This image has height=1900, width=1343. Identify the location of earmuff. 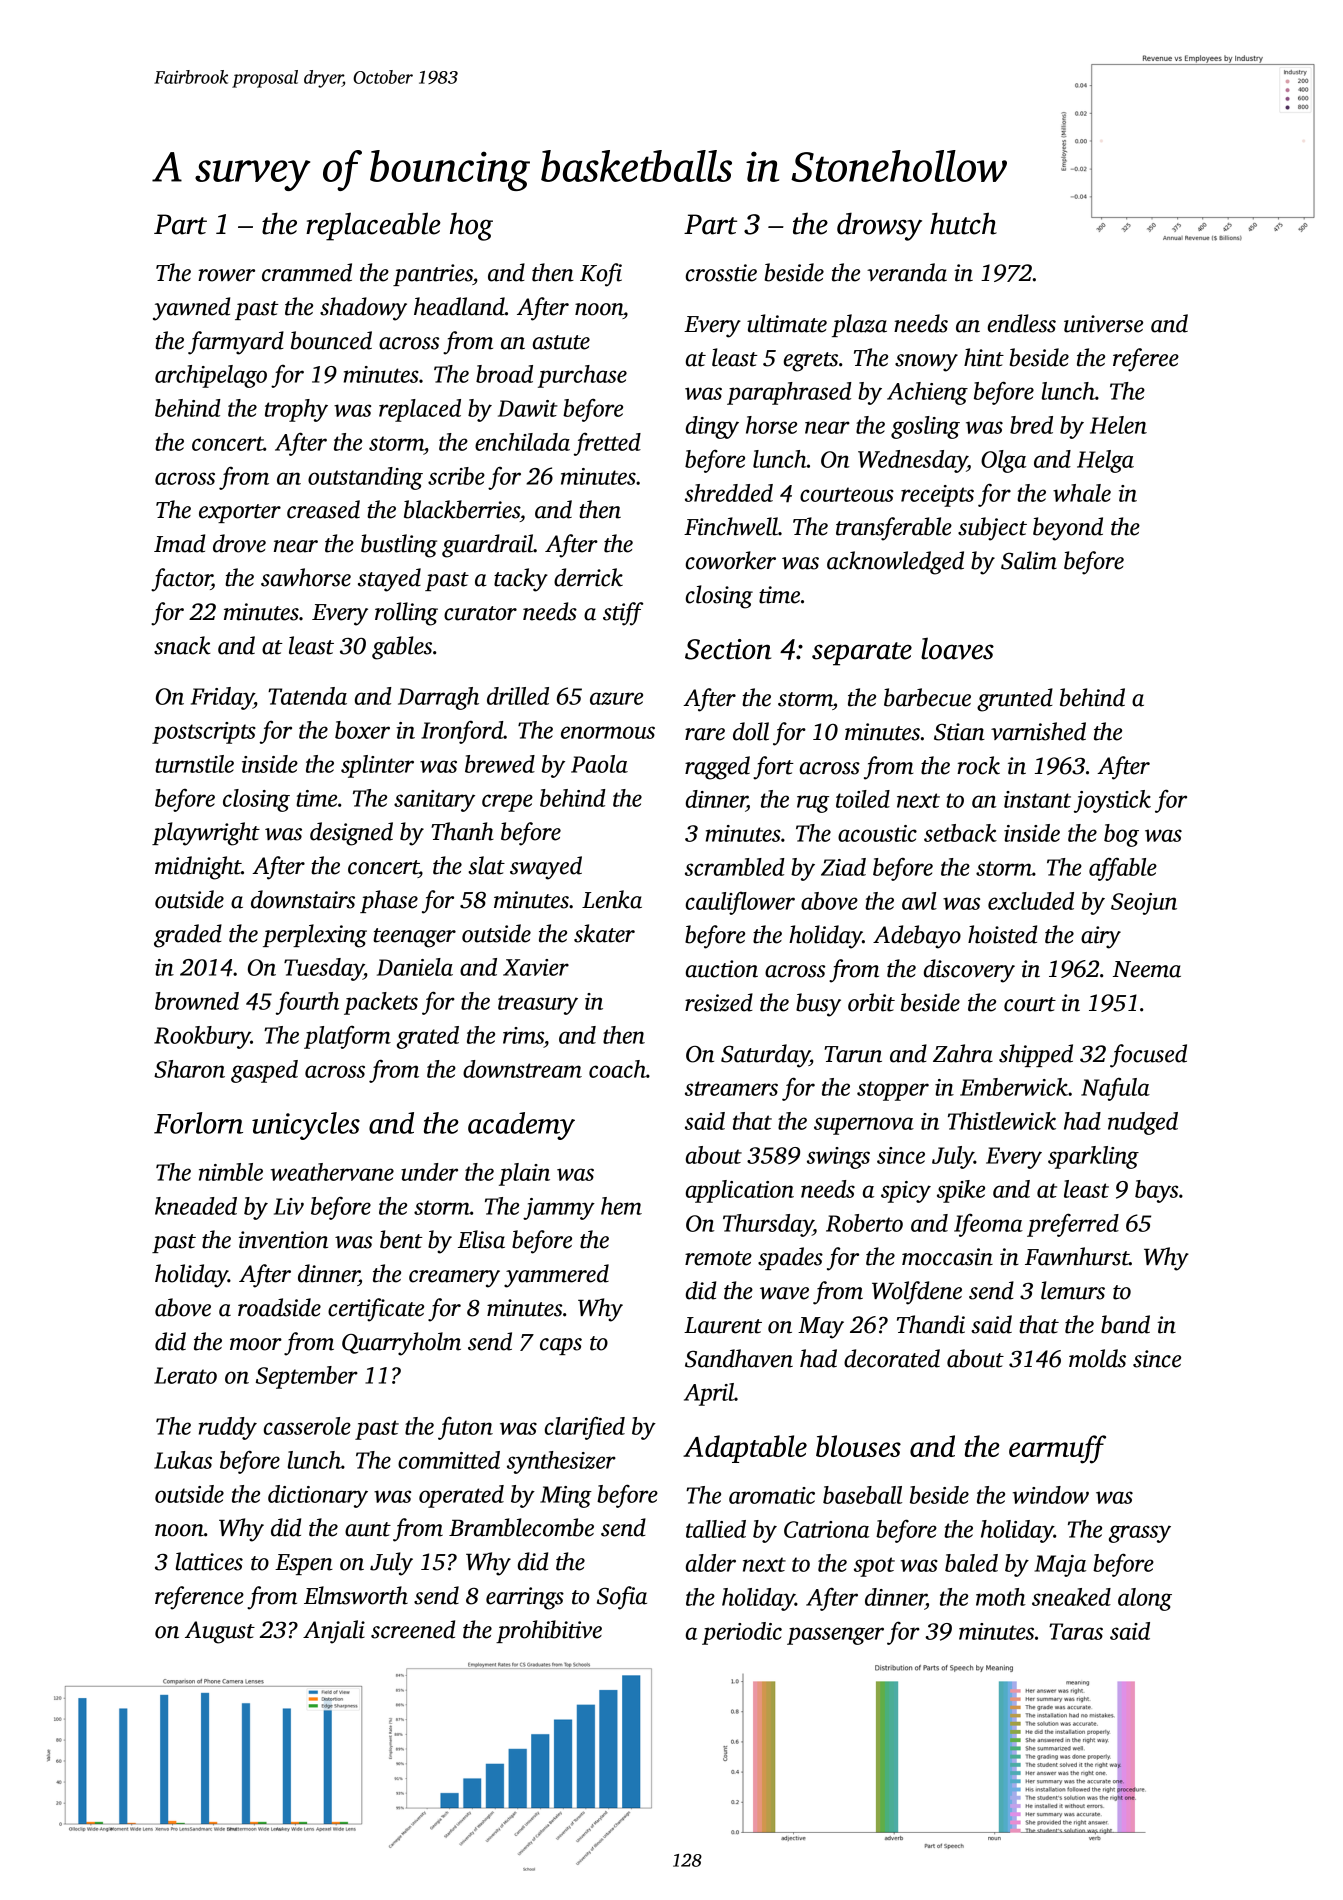
(1057, 1449).
